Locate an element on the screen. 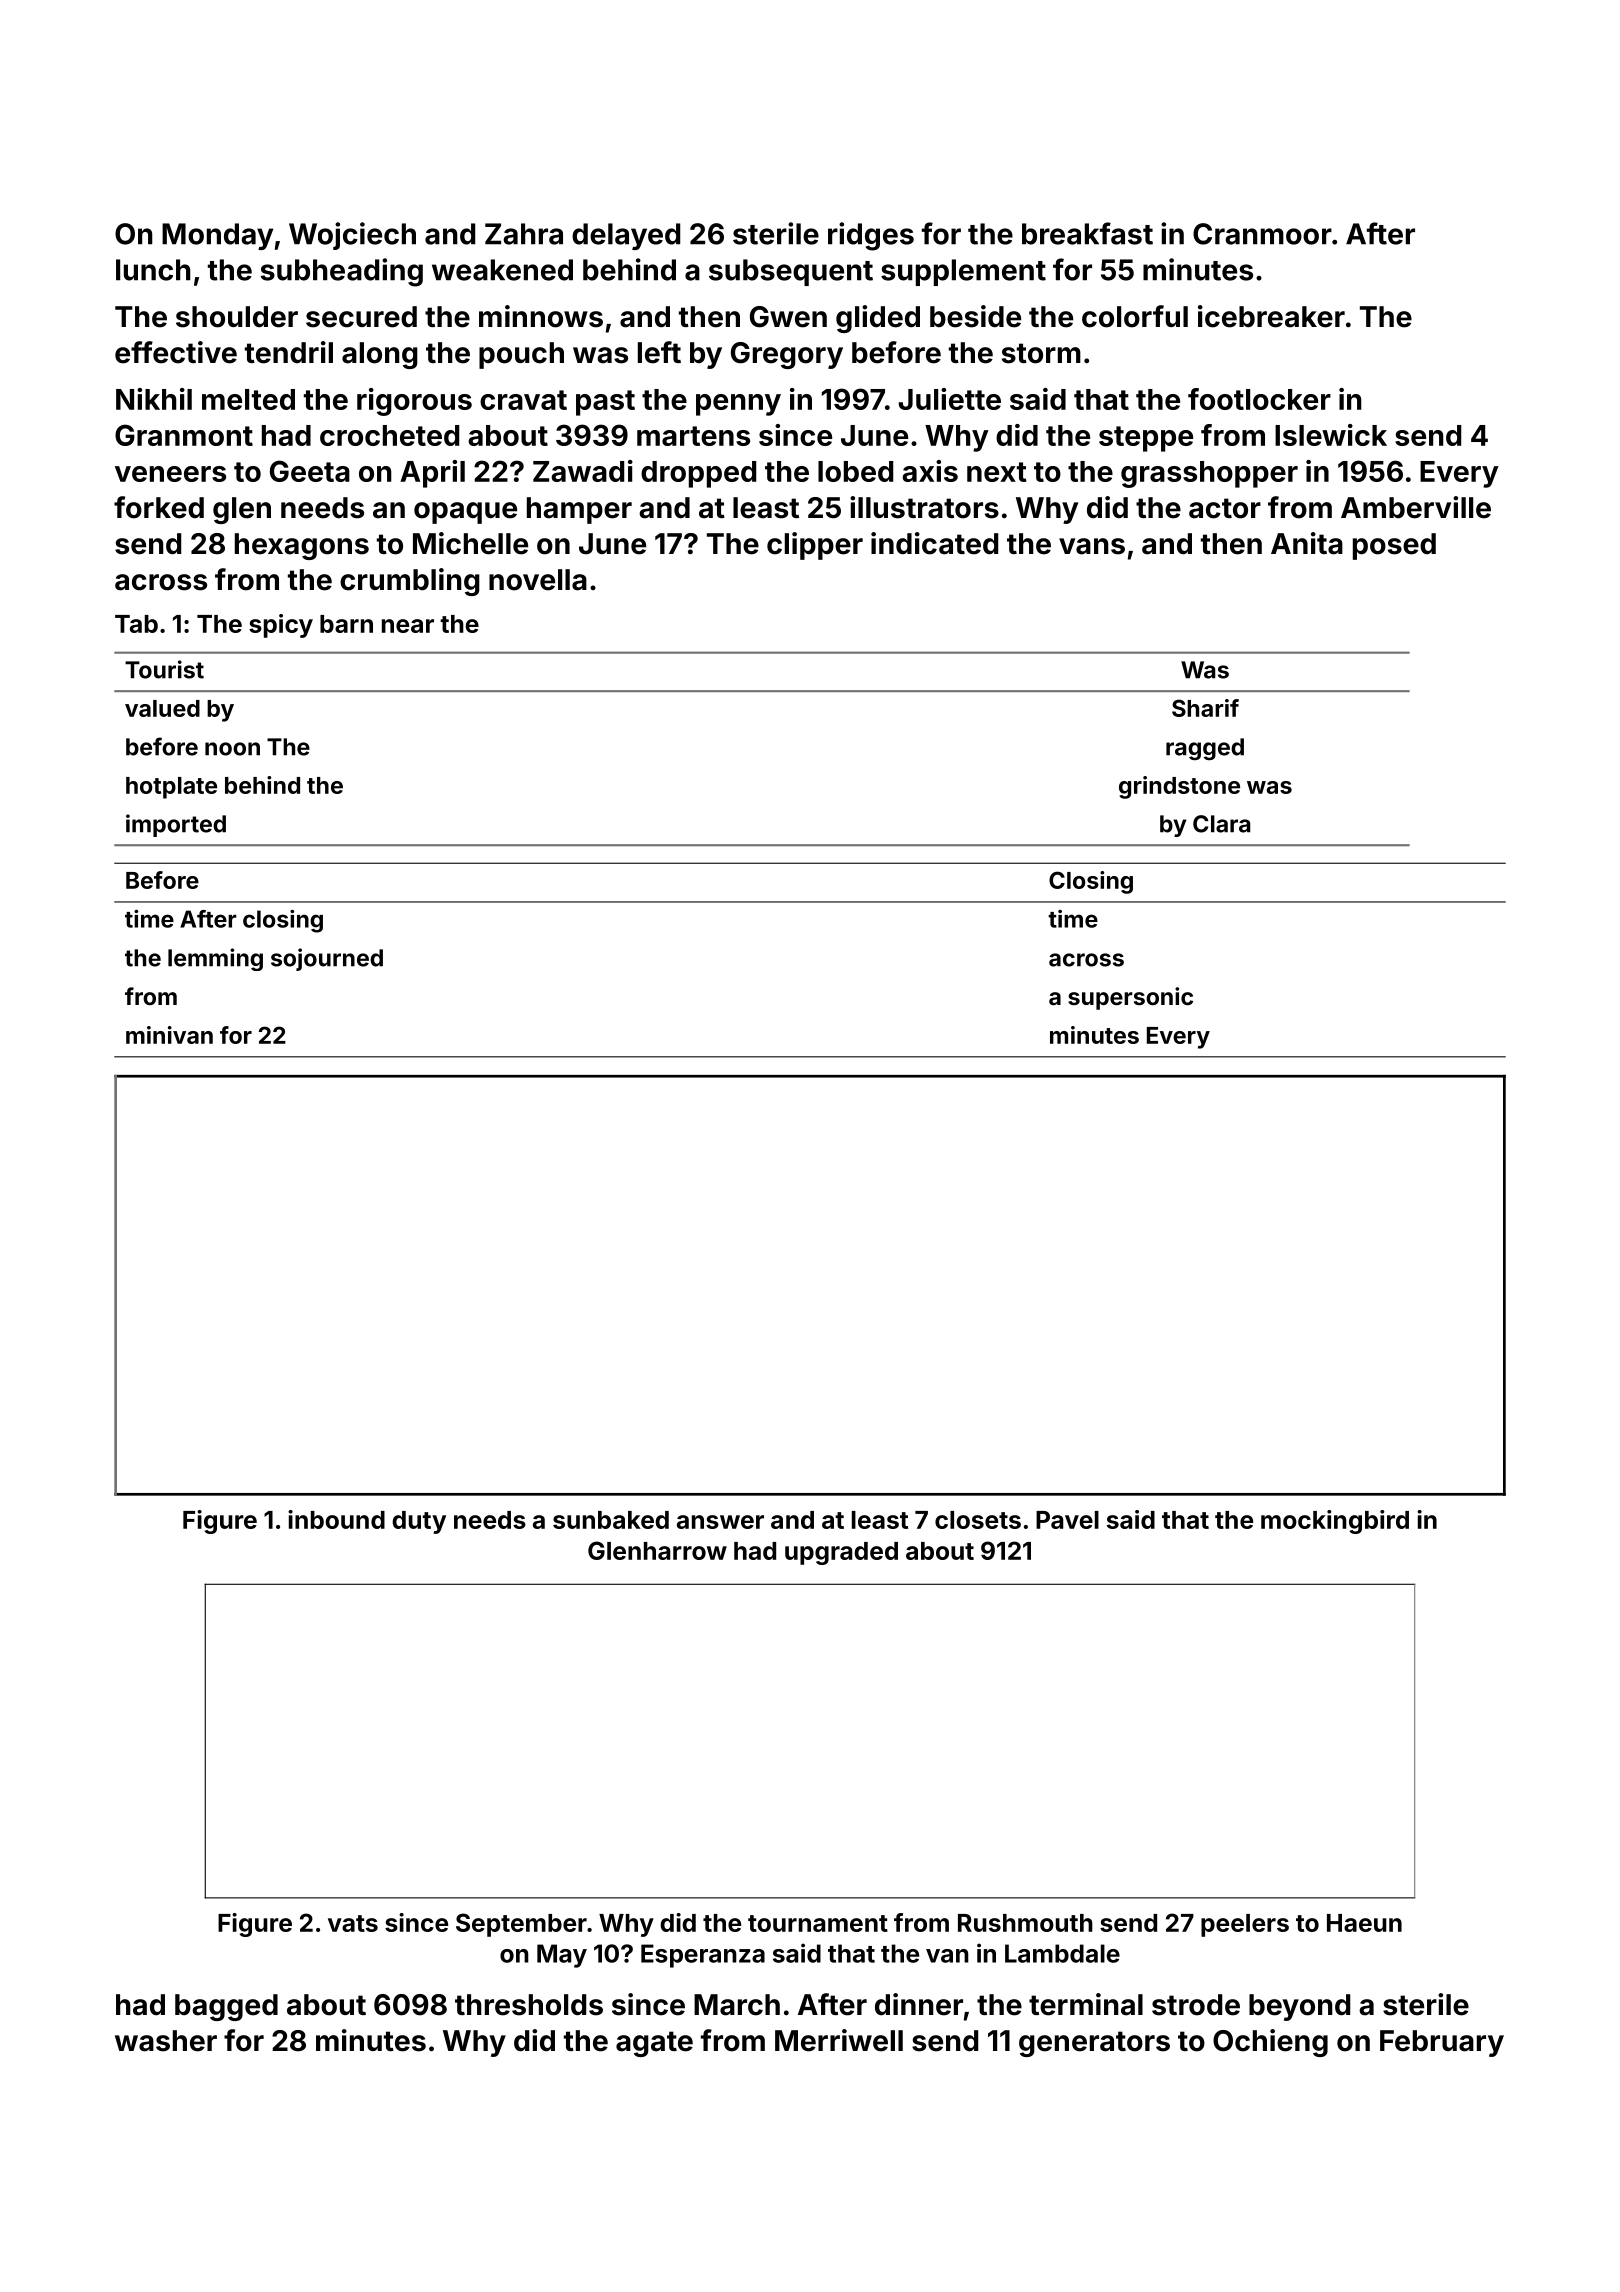 This screenshot has width=1620, height=2292. generators is located at coordinates (1094, 2044).
